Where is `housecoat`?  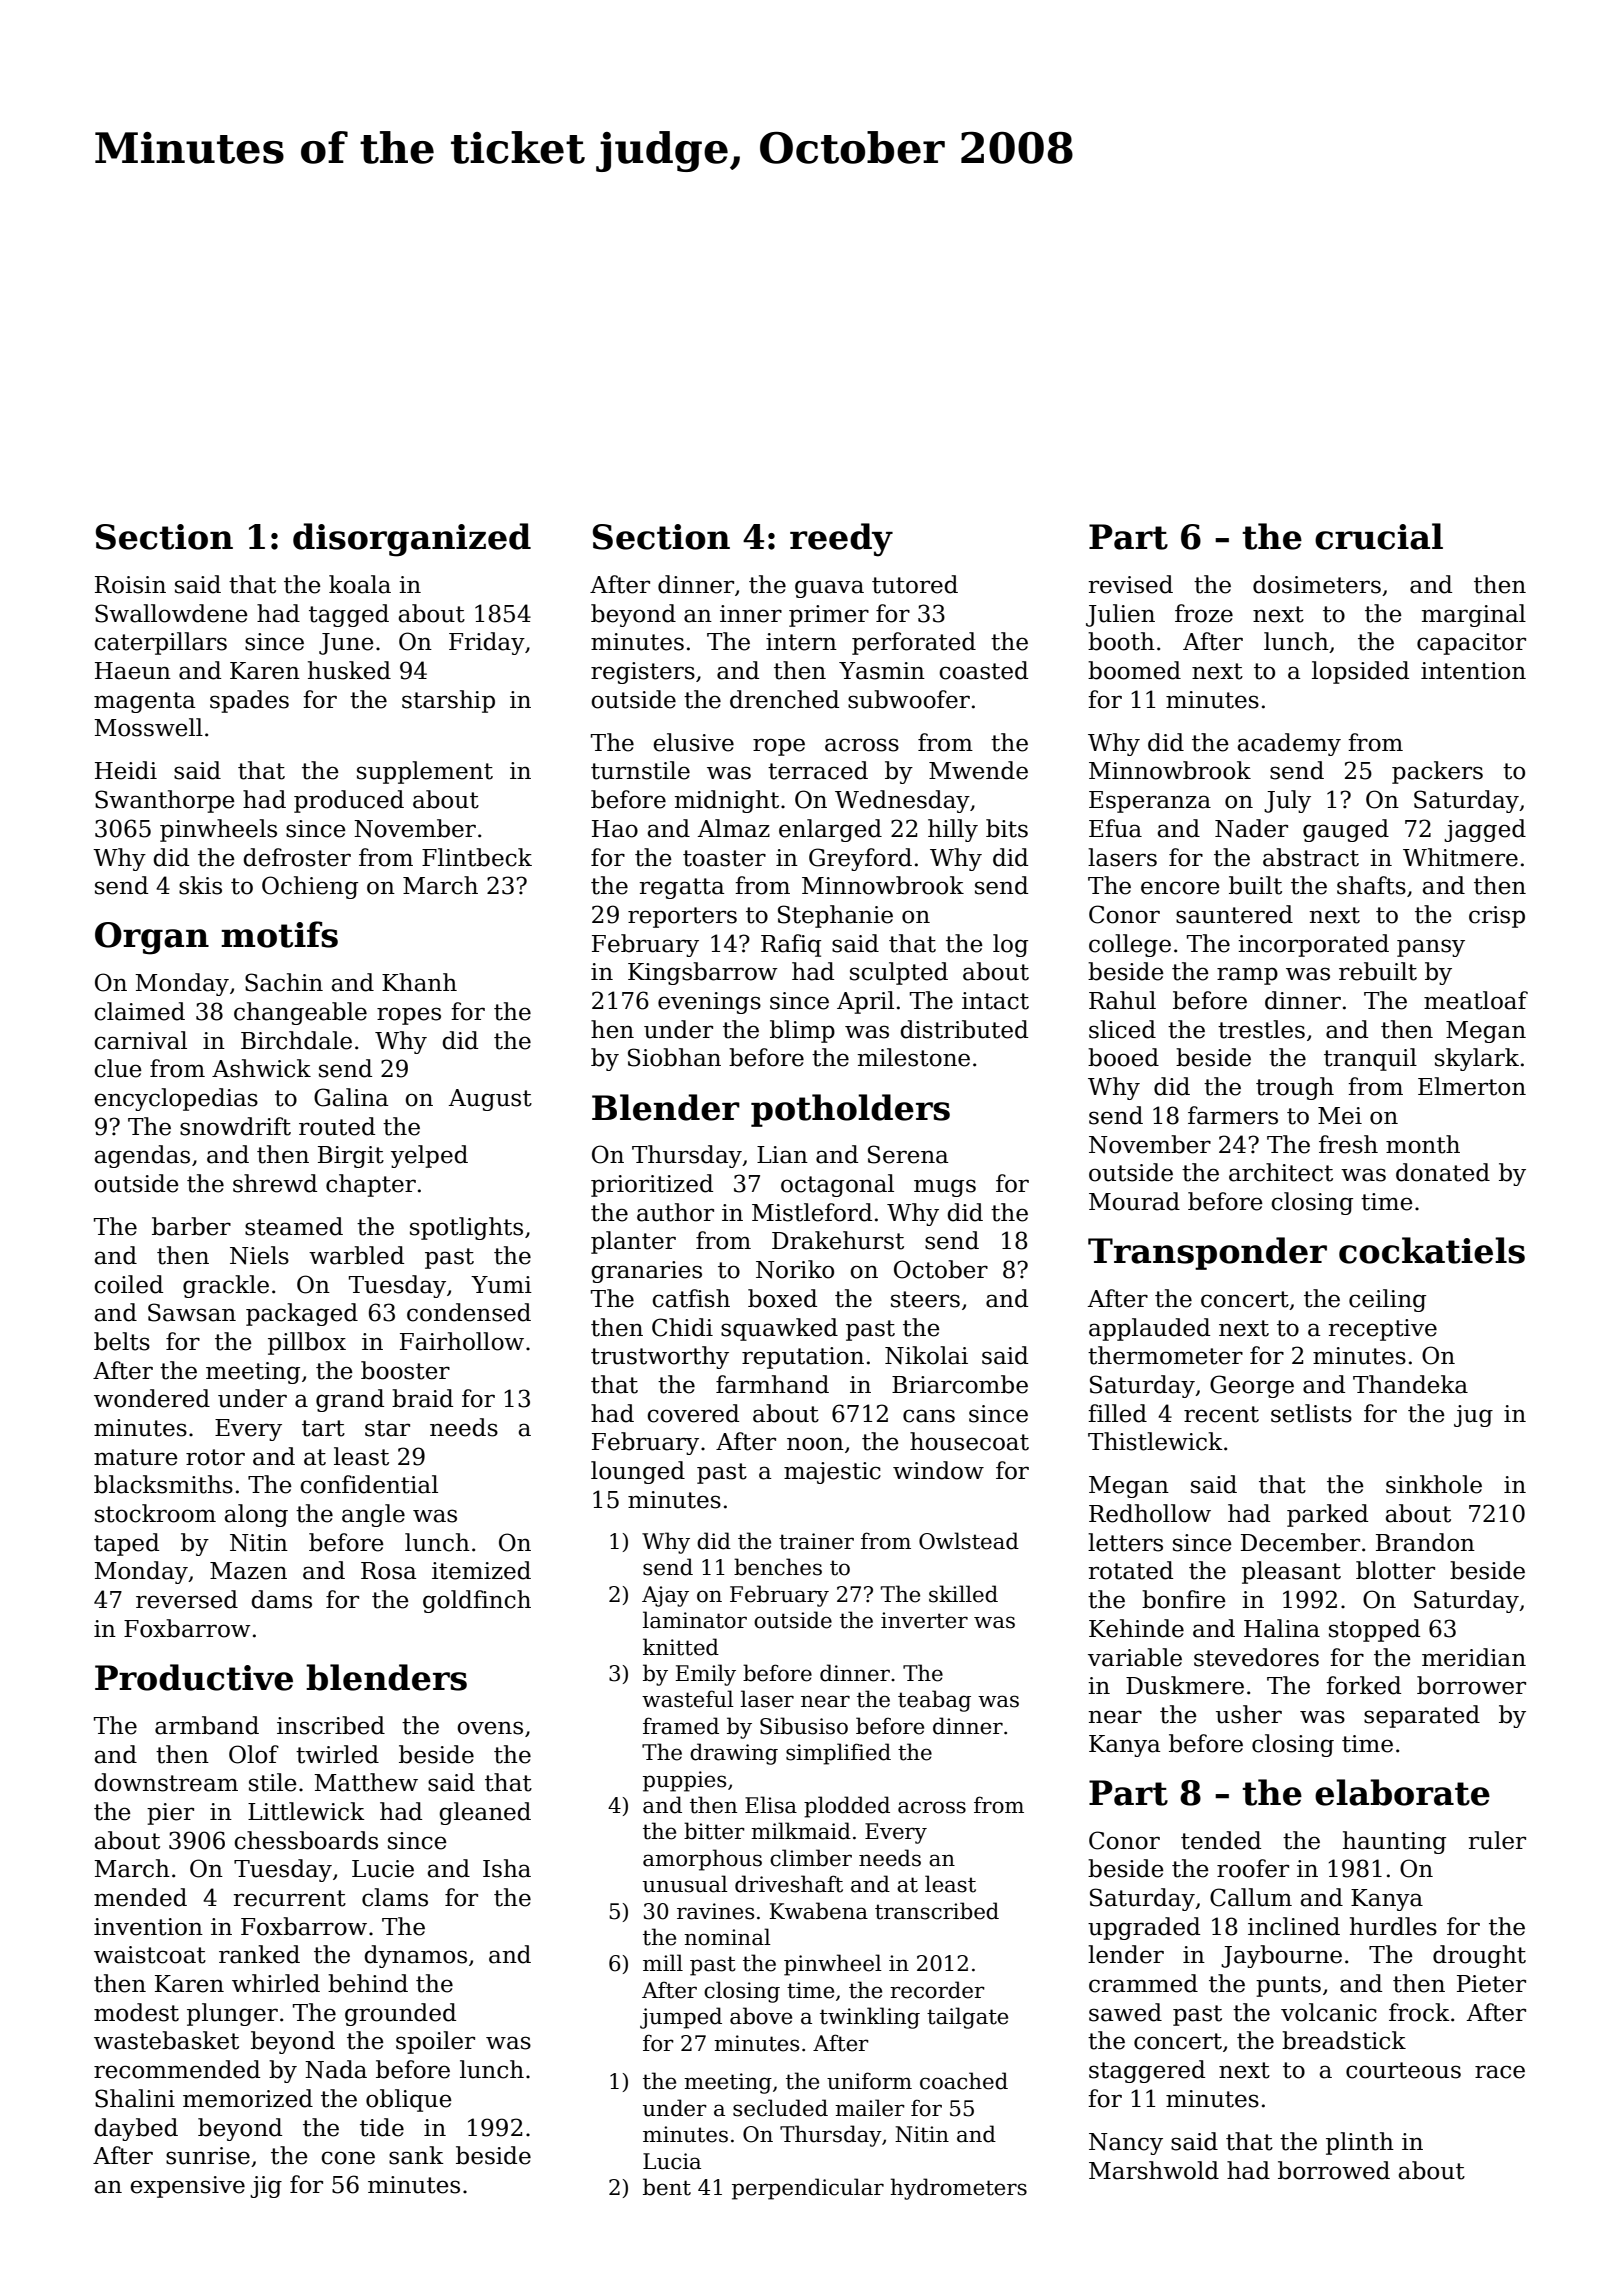
housecoat is located at coordinates (969, 1441).
